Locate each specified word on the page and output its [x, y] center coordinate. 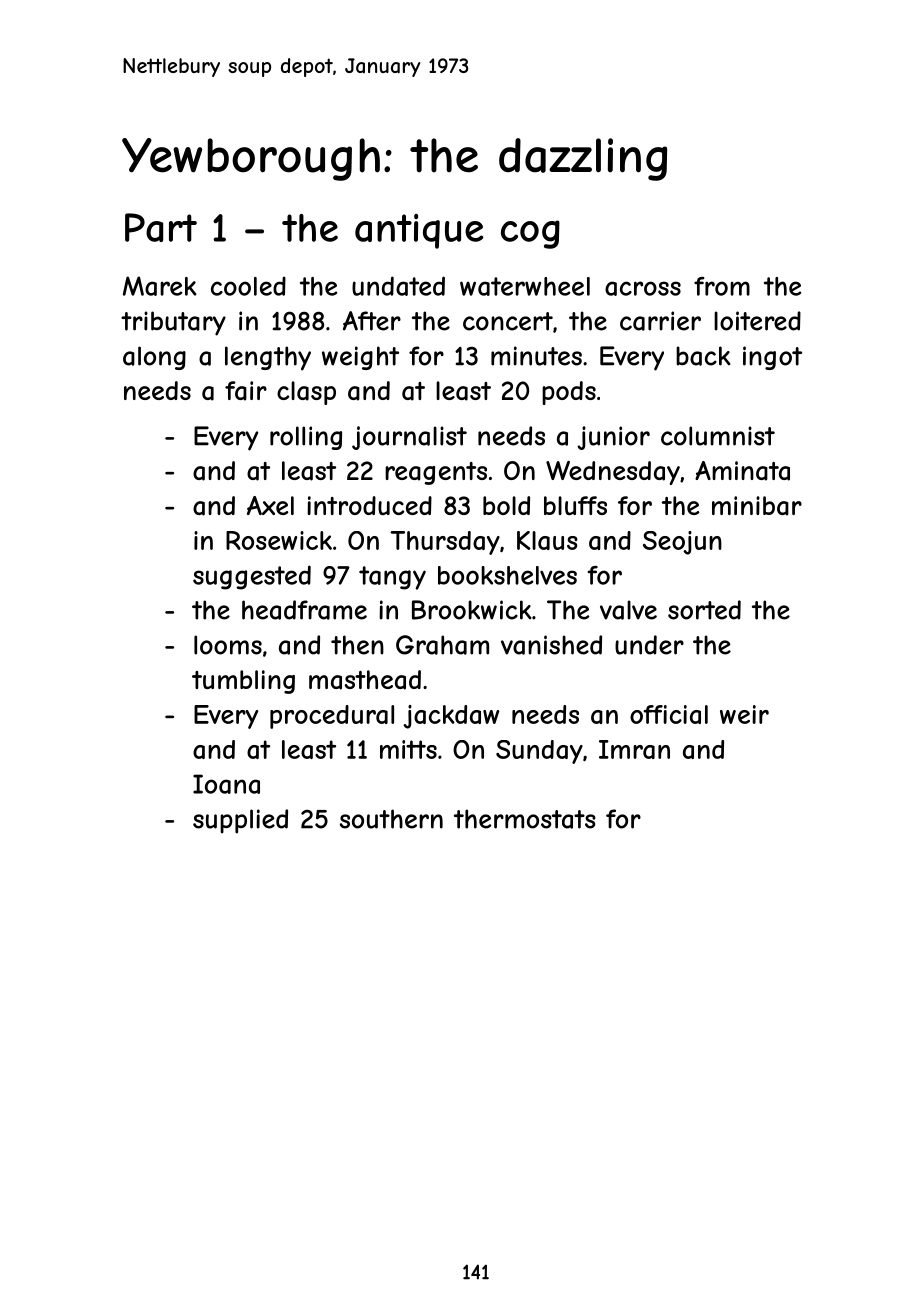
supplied [240, 821]
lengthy [268, 358]
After [372, 321]
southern [391, 819]
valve [628, 610]
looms [228, 645]
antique [419, 231]
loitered [757, 321]
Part [161, 227]
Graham [442, 645]
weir [744, 714]
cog [530, 234]
